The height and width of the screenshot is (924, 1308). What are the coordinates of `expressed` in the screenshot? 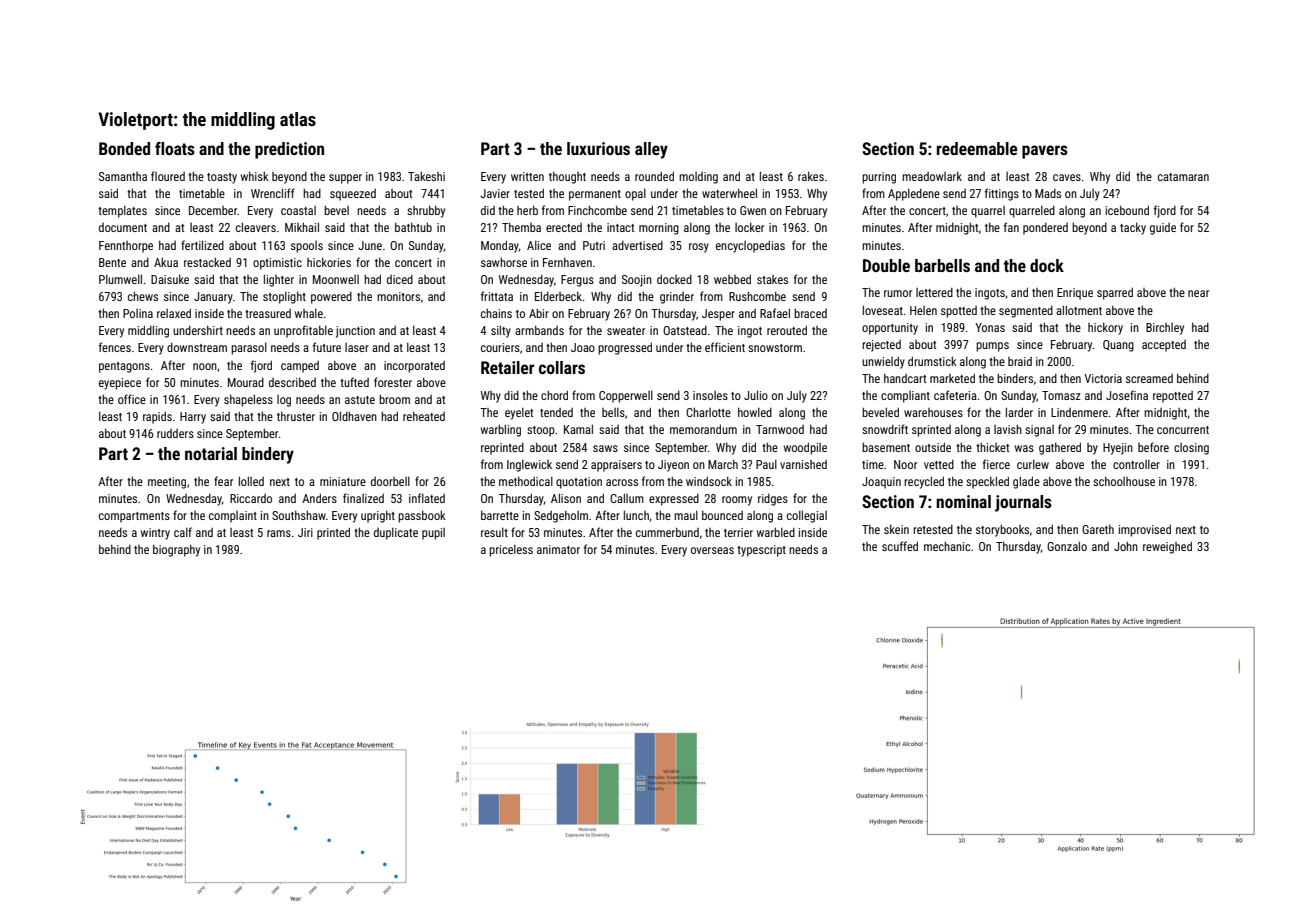 It's located at (674, 500).
